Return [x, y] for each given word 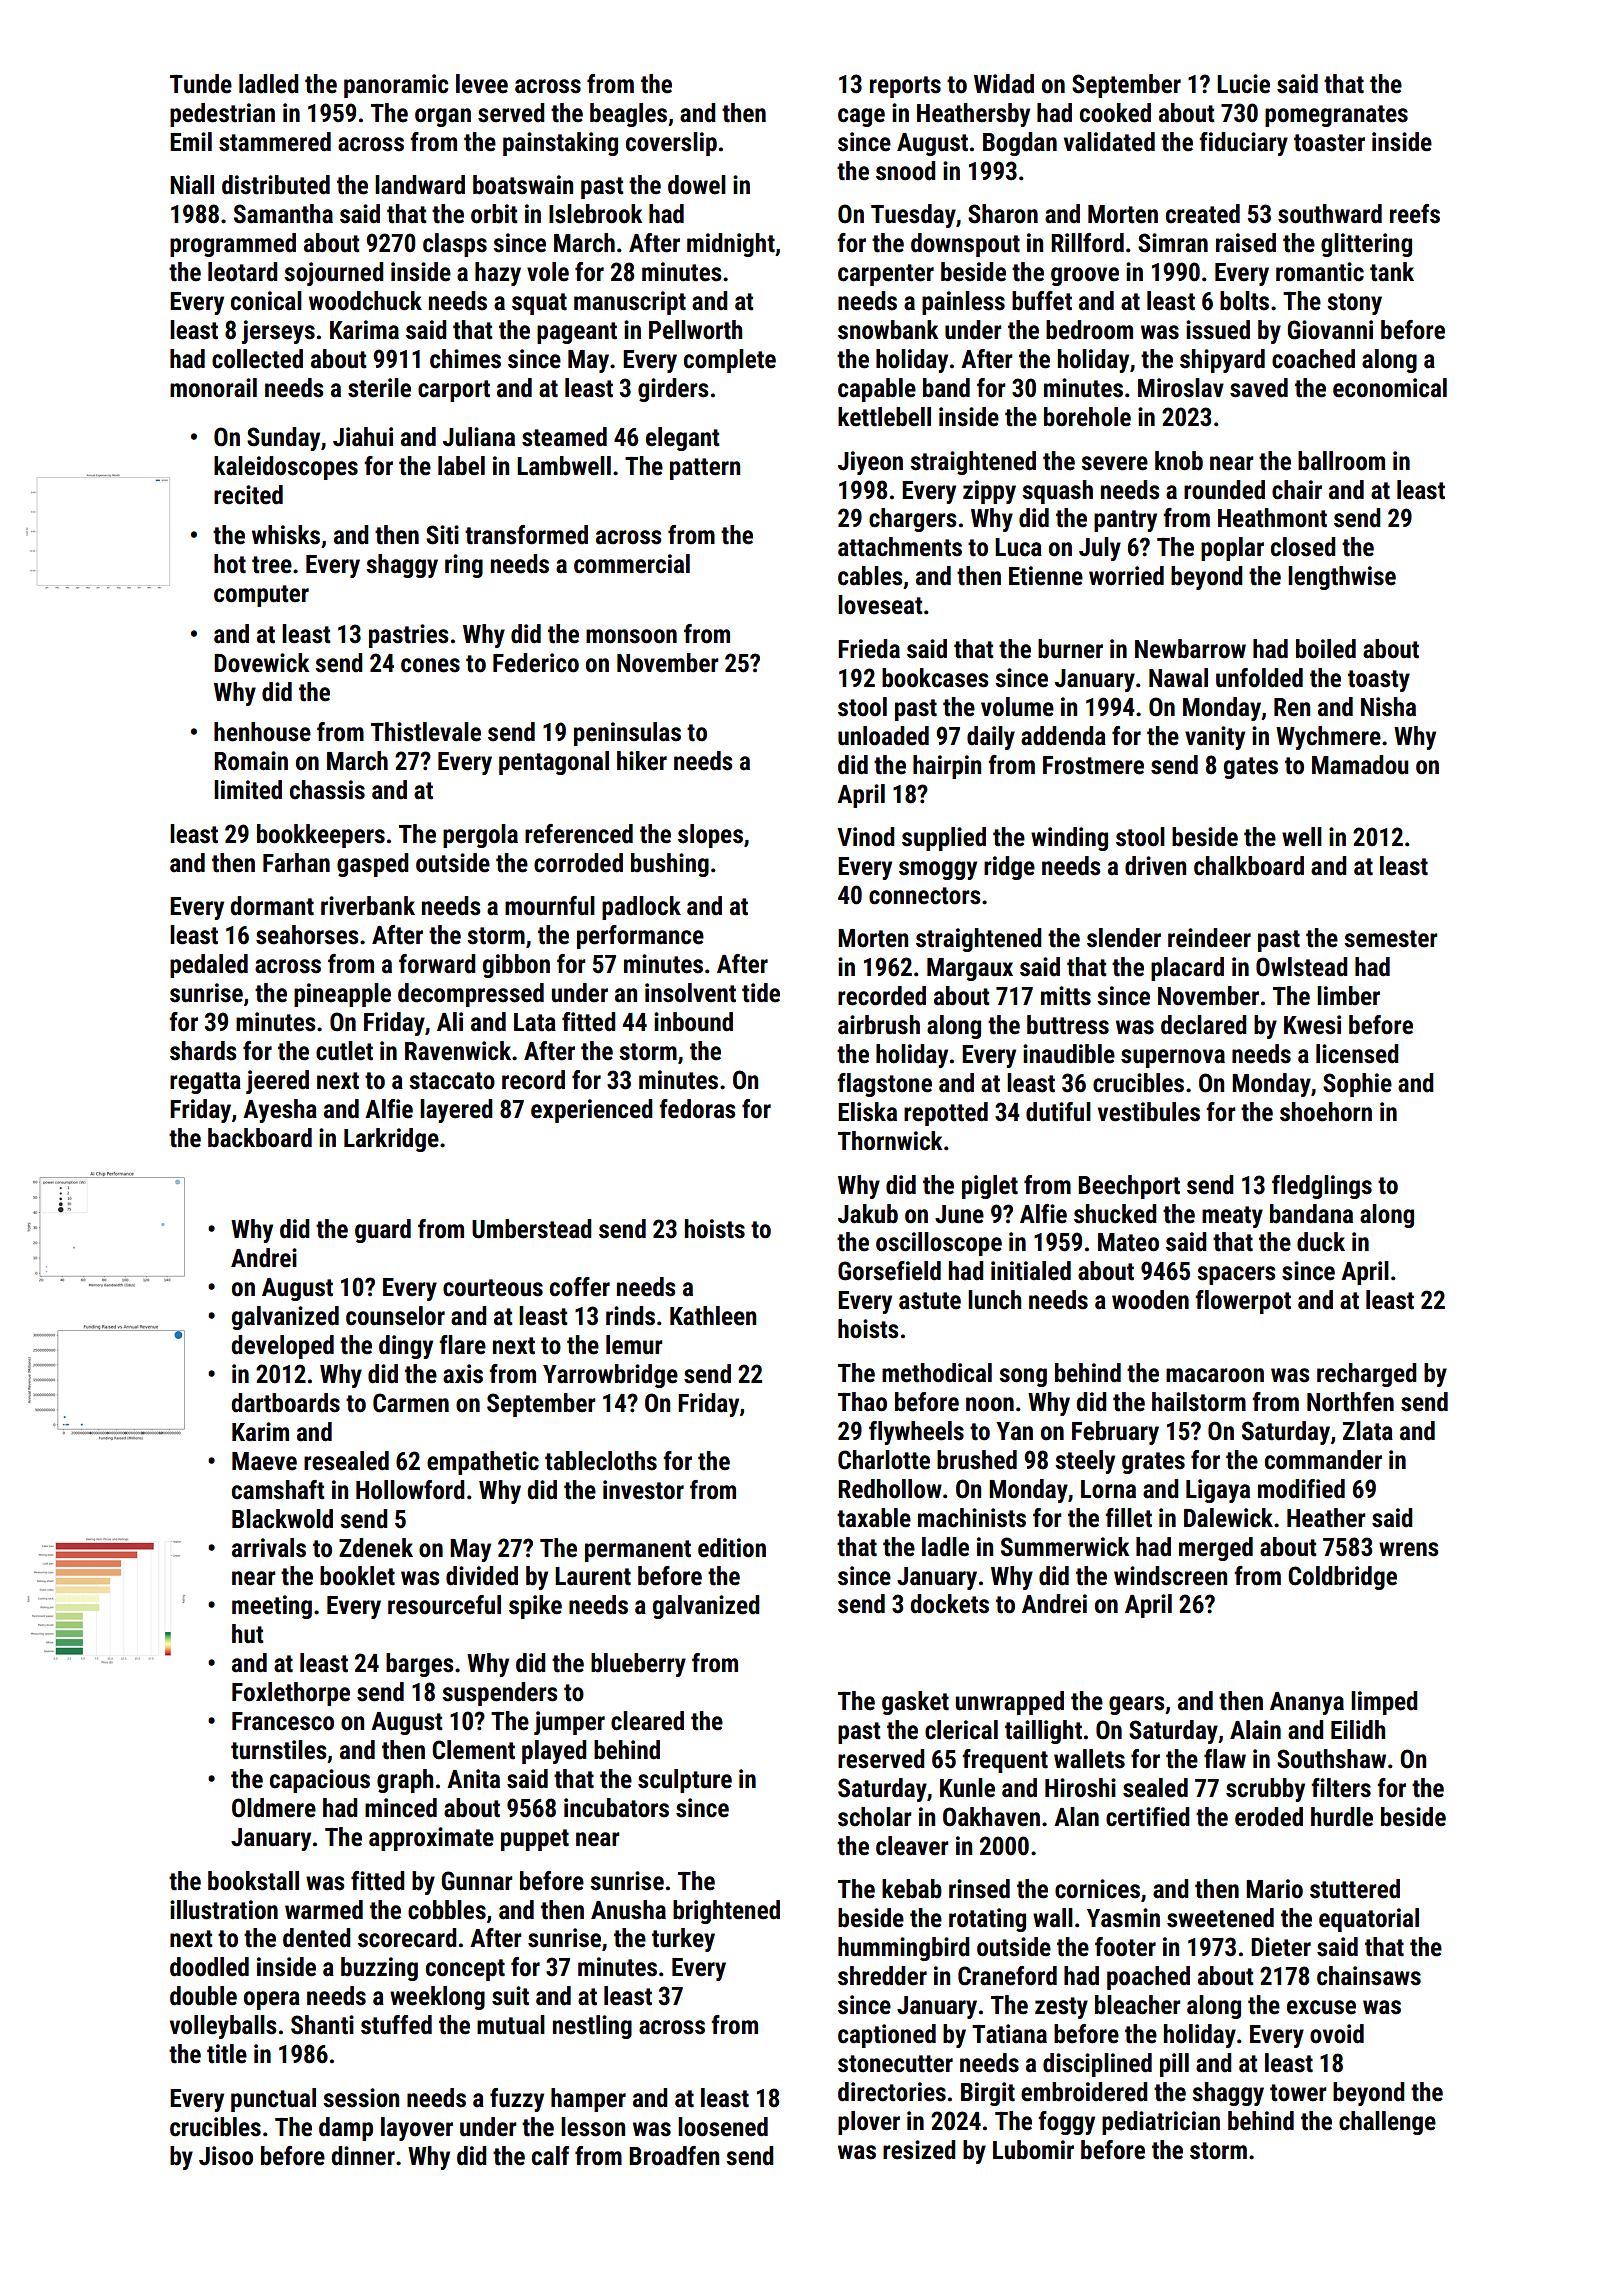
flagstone [884, 1085]
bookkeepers [321, 836]
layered [456, 1111]
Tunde [201, 84]
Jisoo [226, 2156]
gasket [915, 1703]
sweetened [1220, 1918]
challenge [1387, 2123]
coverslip [671, 144]
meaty [1232, 1217]
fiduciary [1243, 144]
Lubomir [1033, 2150]
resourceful [444, 1605]
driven [1155, 866]
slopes [710, 836]
